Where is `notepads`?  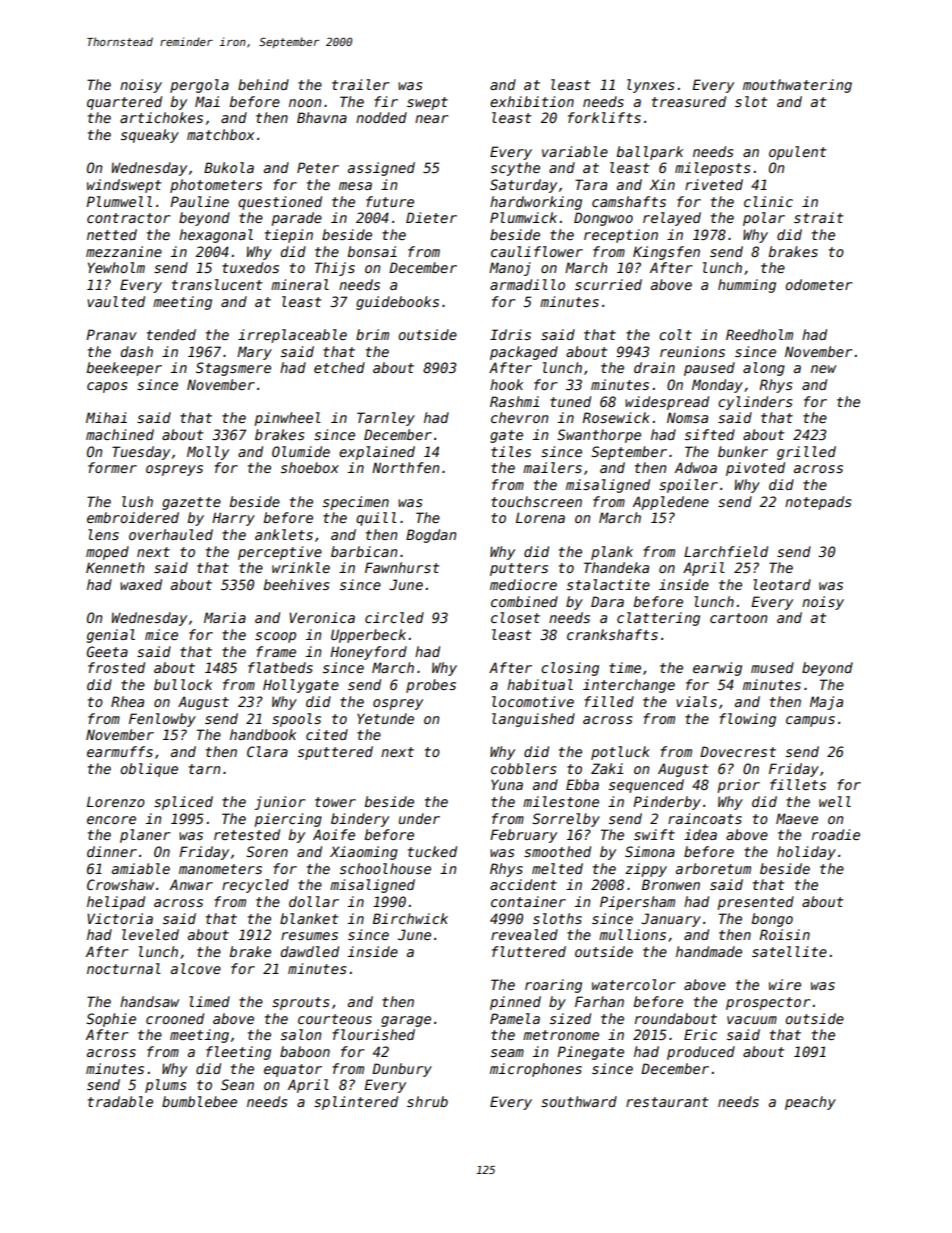 notepads is located at coordinates (818, 503).
